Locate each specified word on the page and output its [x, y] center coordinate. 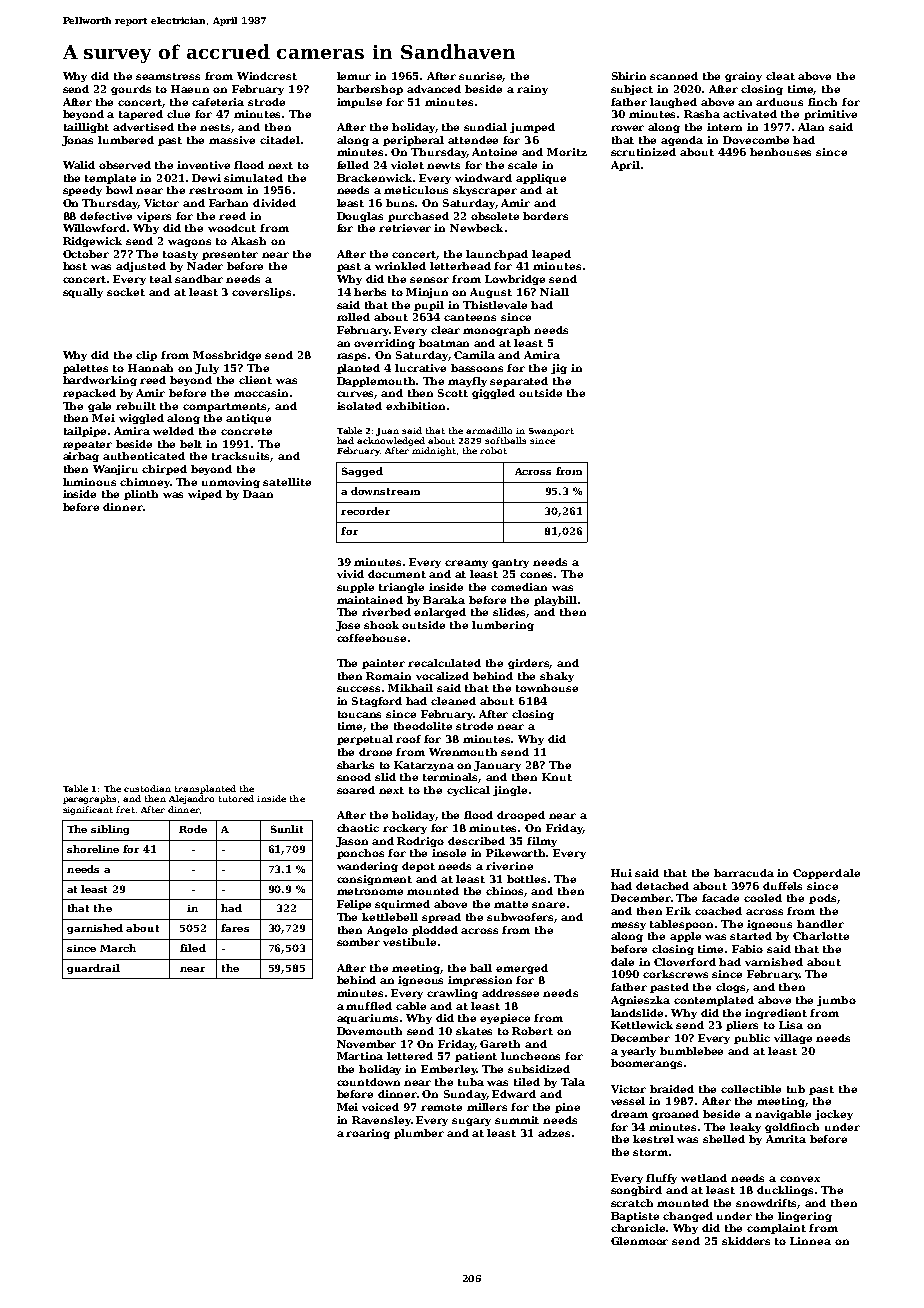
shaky [557, 677]
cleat [780, 76]
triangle [401, 588]
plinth [141, 495]
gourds [131, 90]
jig [559, 369]
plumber [419, 1134]
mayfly [467, 382]
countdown [368, 1082]
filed [193, 948]
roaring [368, 1134]
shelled [724, 1139]
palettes [85, 369]
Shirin [629, 76]
